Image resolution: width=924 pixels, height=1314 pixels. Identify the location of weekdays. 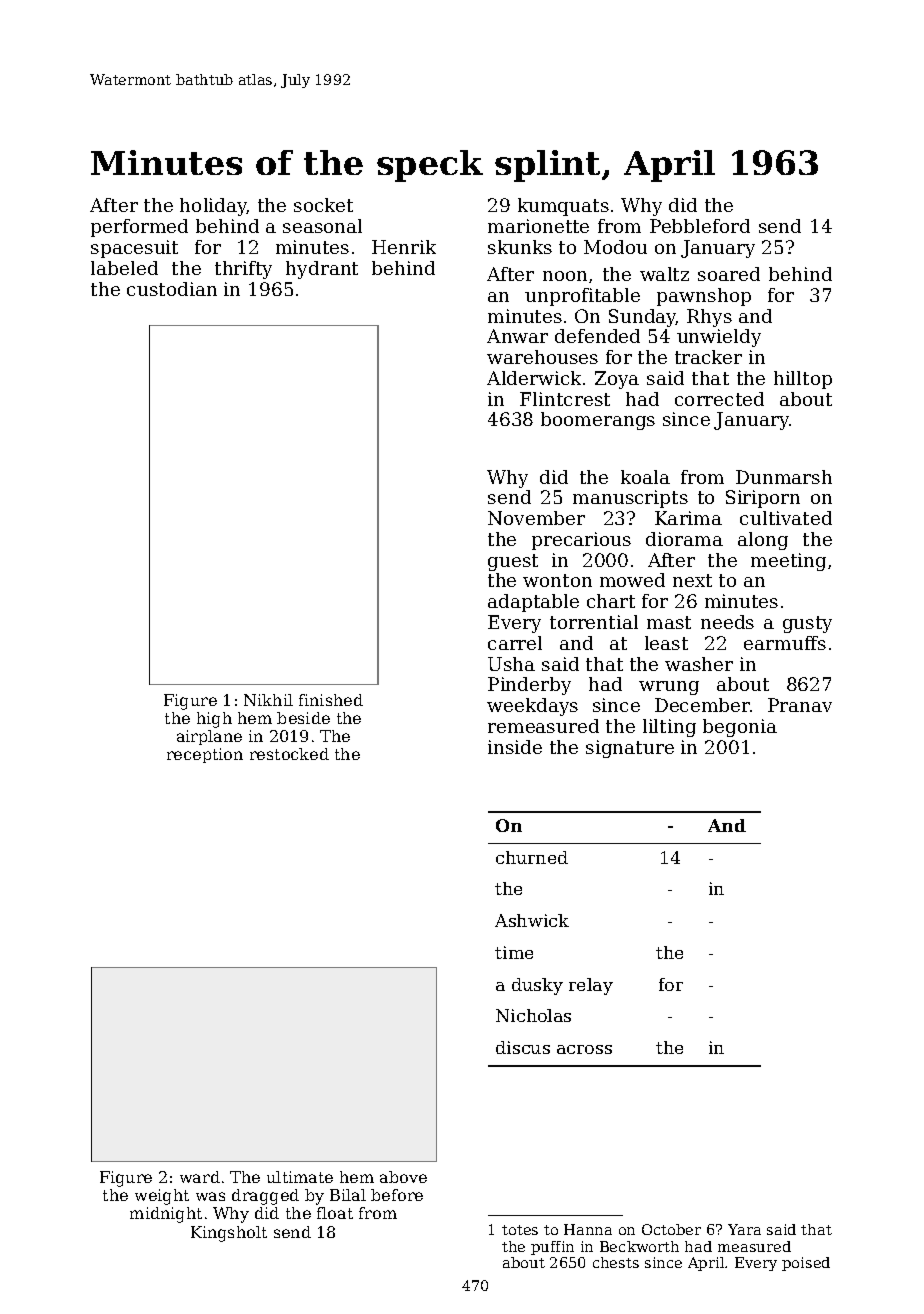
(532, 707).
